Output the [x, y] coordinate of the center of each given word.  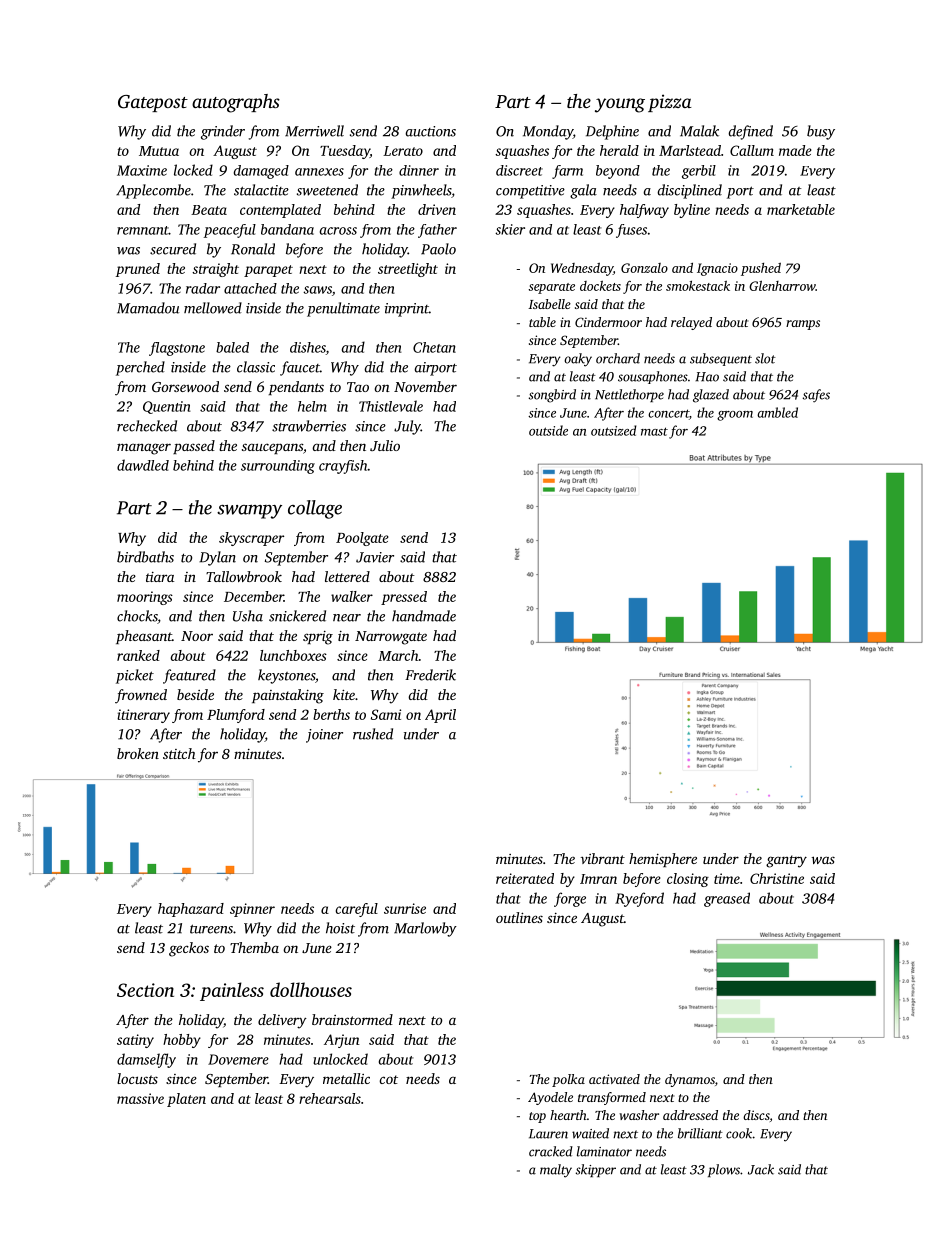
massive [140, 1098]
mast [654, 431]
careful [357, 910]
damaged [261, 172]
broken [138, 753]
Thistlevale [391, 406]
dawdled [143, 465]
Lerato [403, 151]
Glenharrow [782, 285]
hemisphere [663, 860]
